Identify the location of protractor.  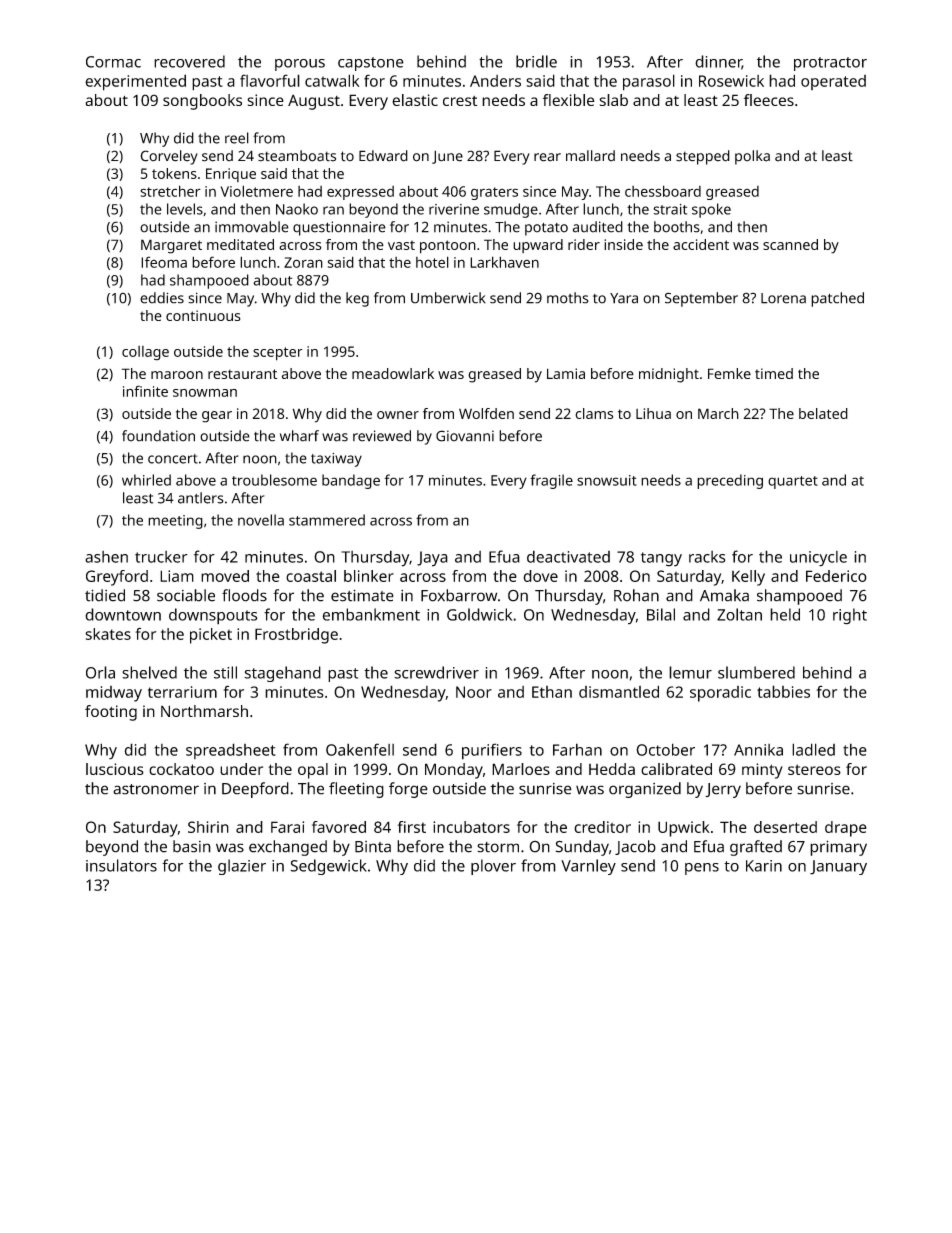
(830, 64).
